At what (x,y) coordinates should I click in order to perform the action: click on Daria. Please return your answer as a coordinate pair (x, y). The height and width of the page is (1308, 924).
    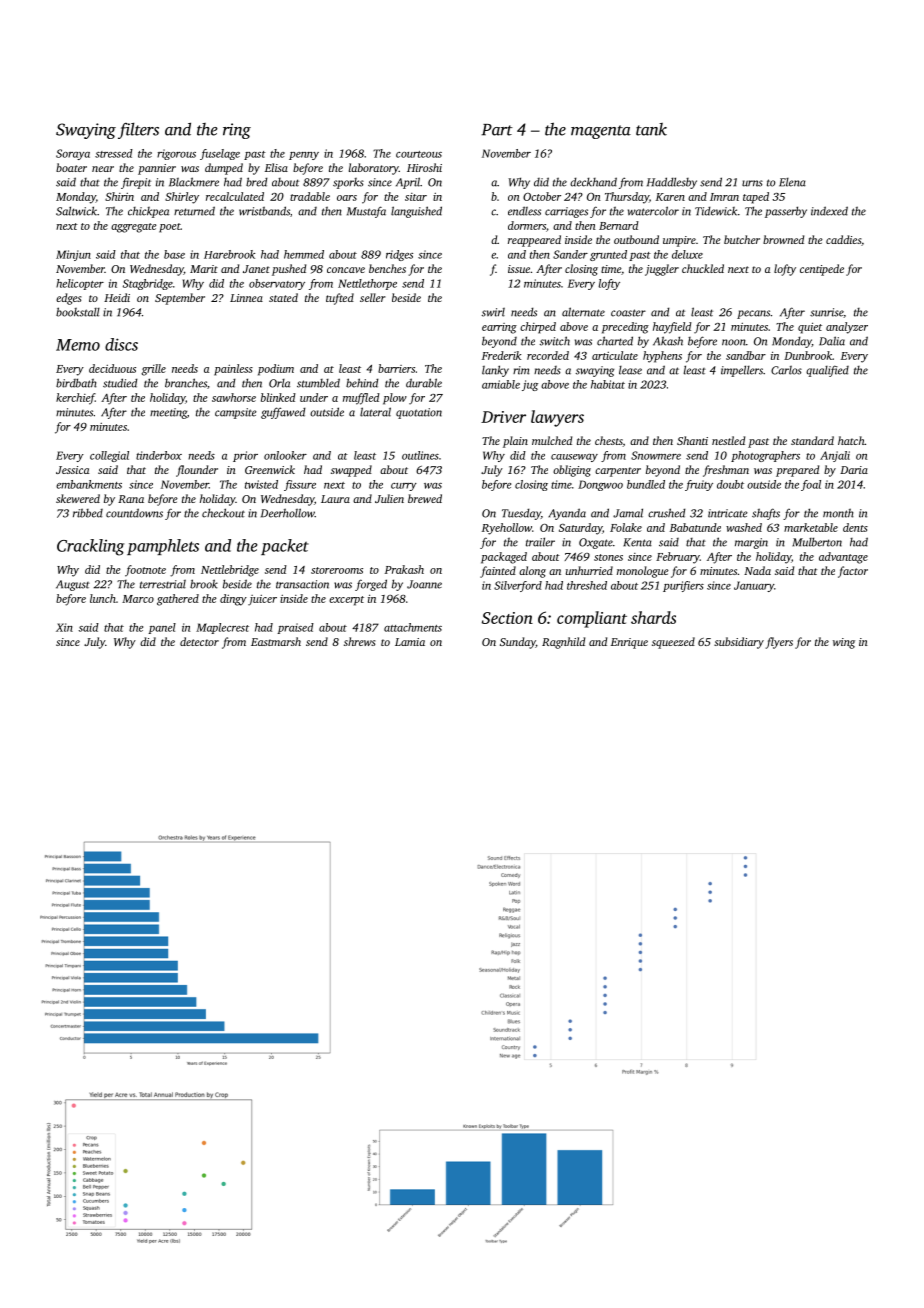
    Looking at the image, I should click on (854, 470).
